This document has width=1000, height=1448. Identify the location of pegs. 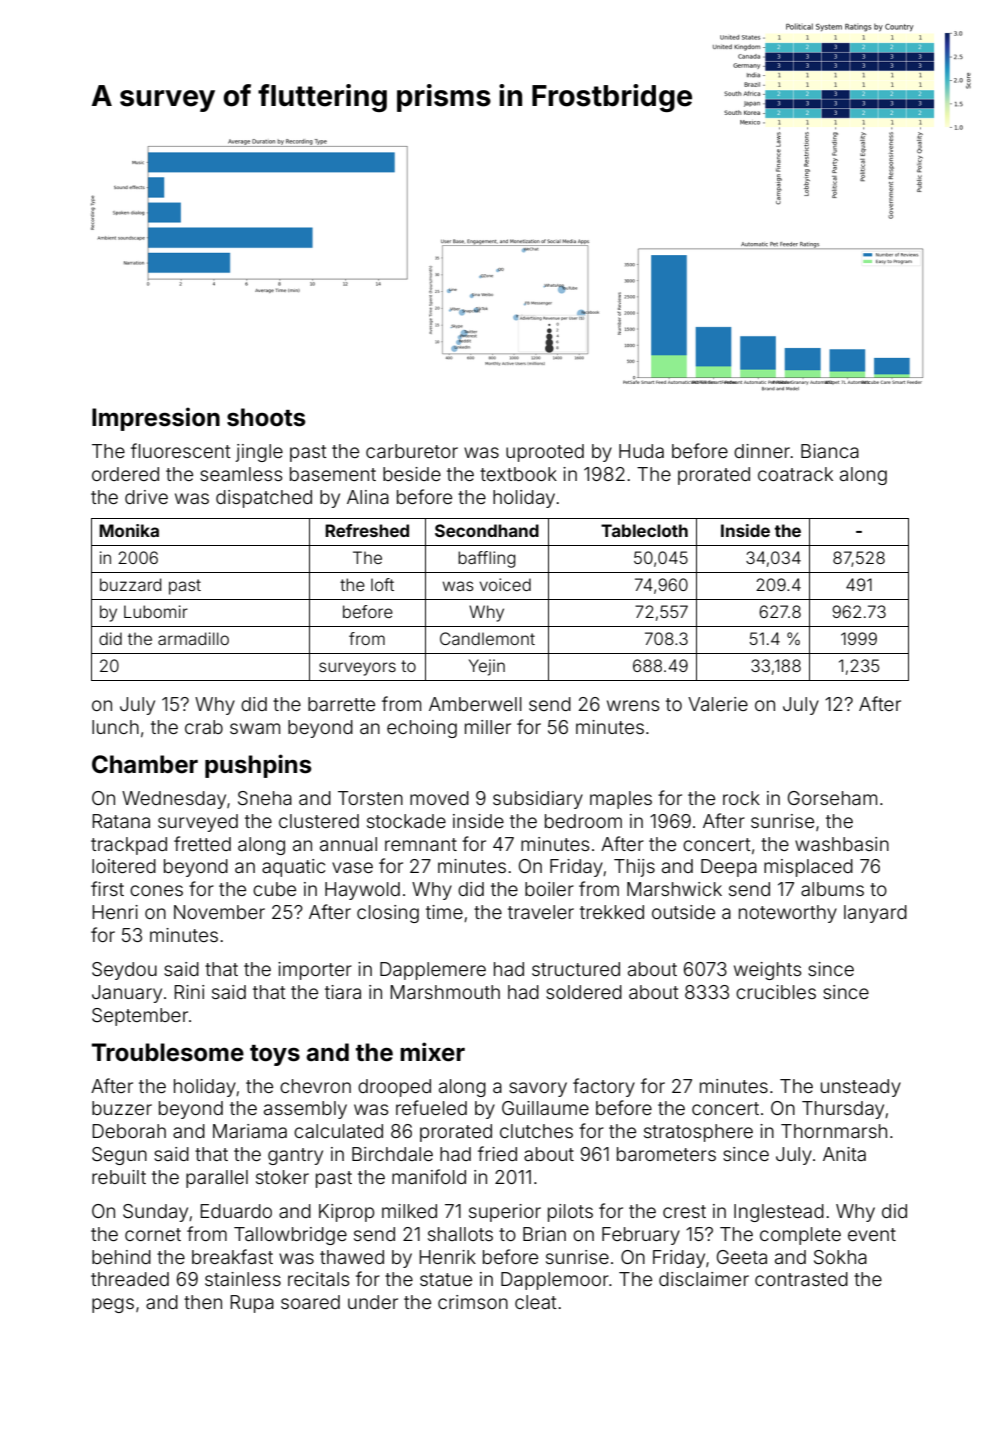
(113, 1305).
